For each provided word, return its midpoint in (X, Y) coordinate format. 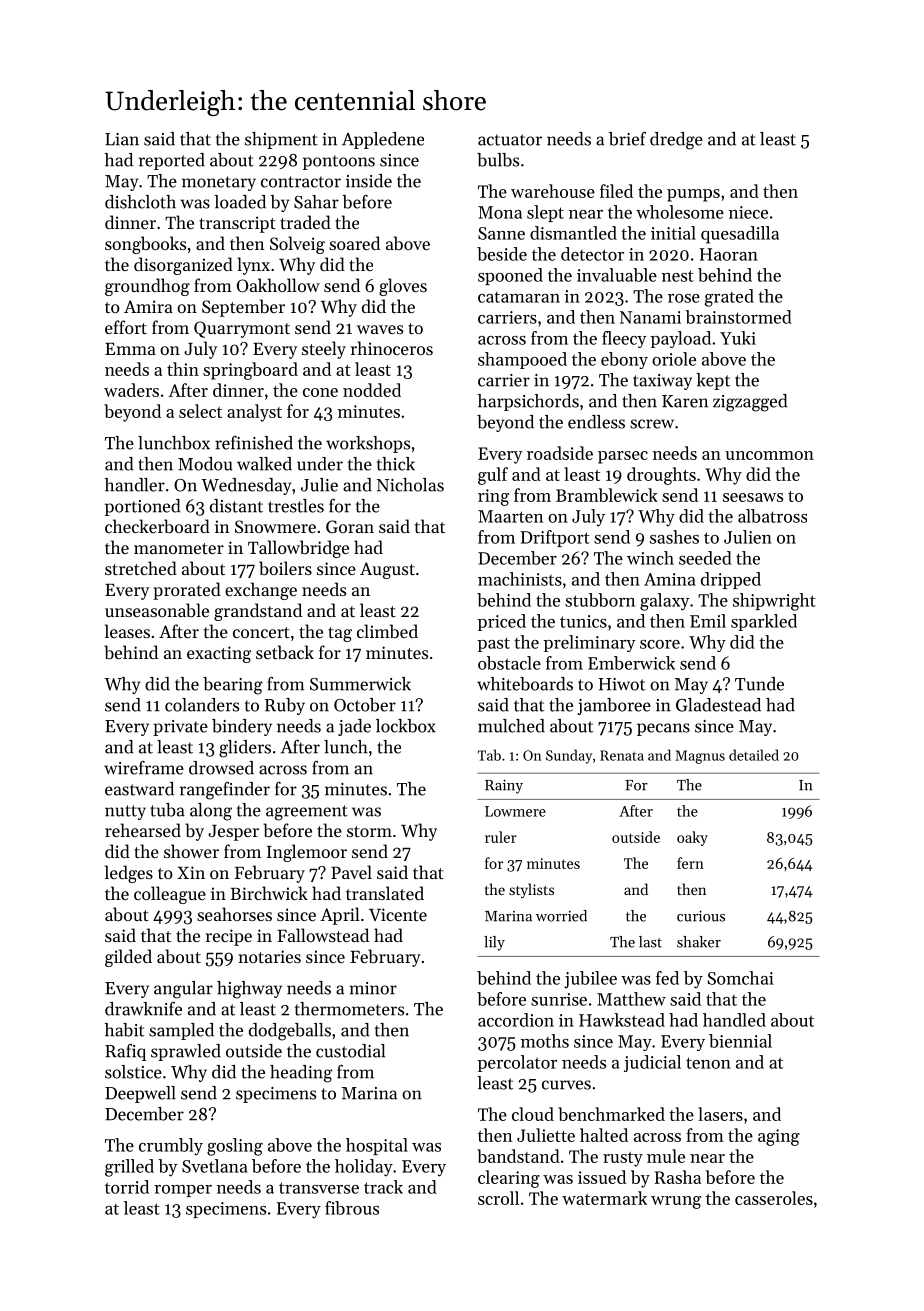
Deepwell (140, 1094)
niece (748, 212)
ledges (129, 874)
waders (131, 390)
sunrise (559, 999)
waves (380, 329)
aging (779, 1137)
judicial (652, 1063)
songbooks (145, 245)
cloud (533, 1114)
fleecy (624, 339)
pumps (693, 195)
